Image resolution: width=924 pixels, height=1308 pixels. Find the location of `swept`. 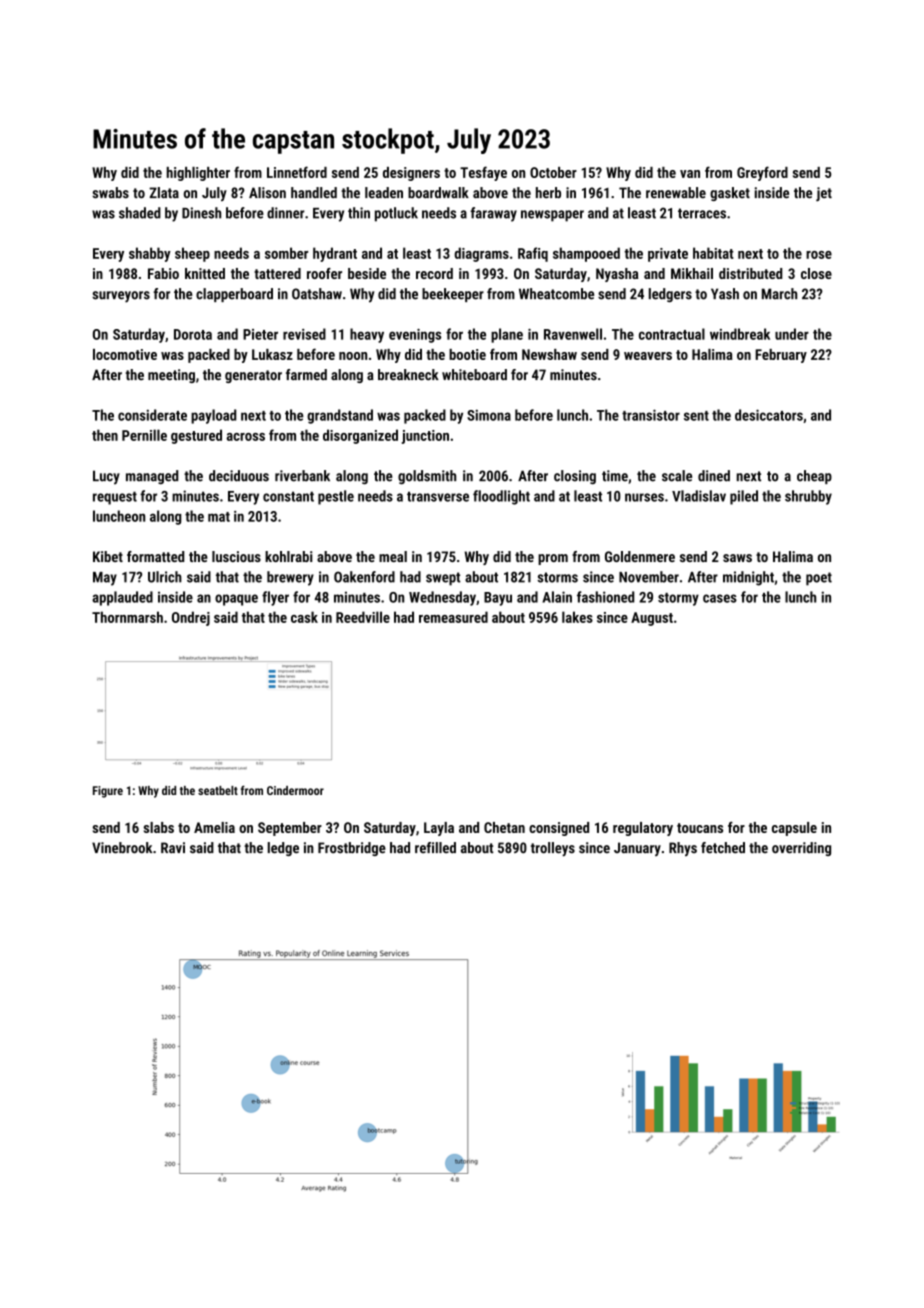

swept is located at coordinates (443, 579).
